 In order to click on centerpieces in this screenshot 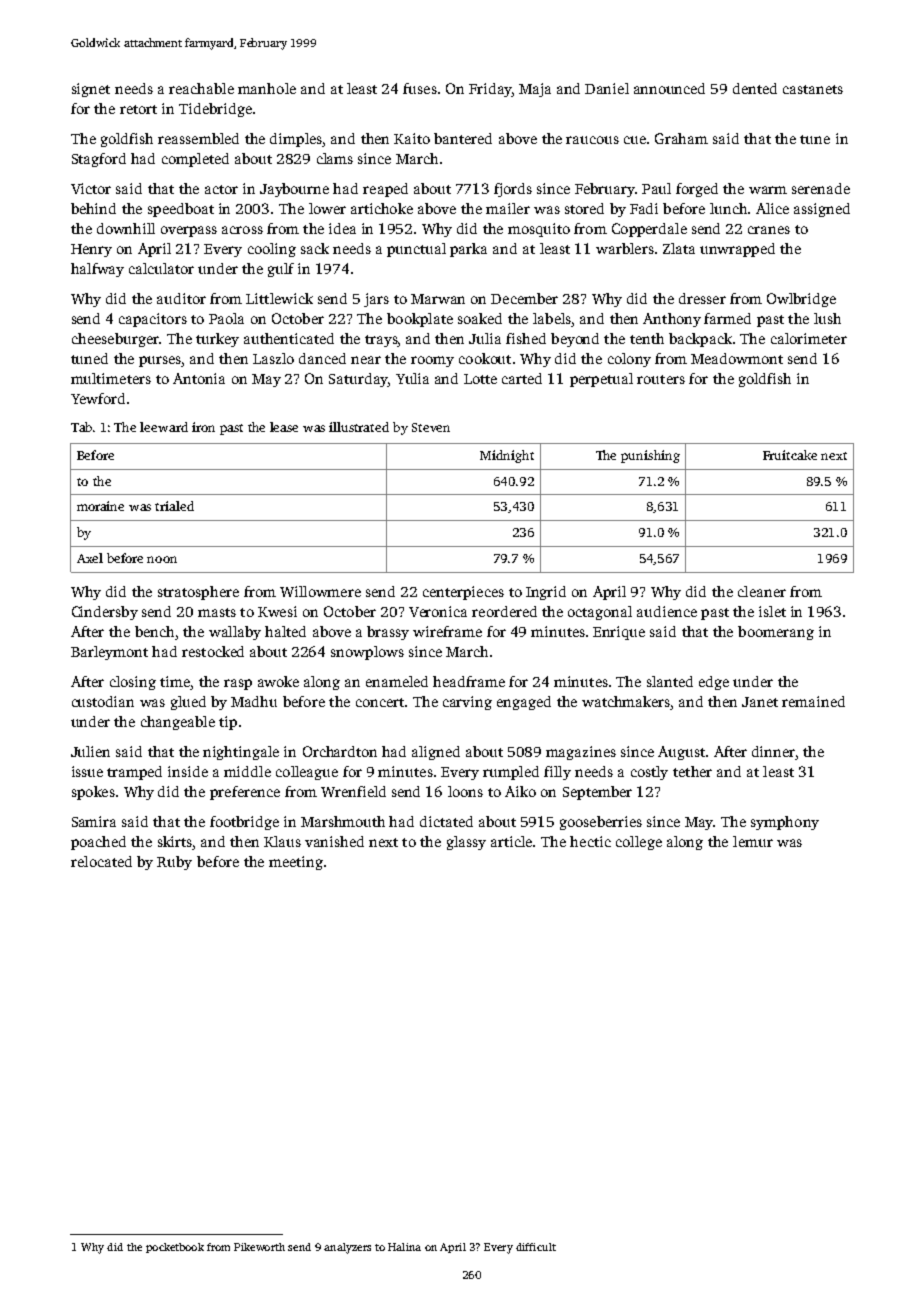, I will do `click(463, 593)`.
